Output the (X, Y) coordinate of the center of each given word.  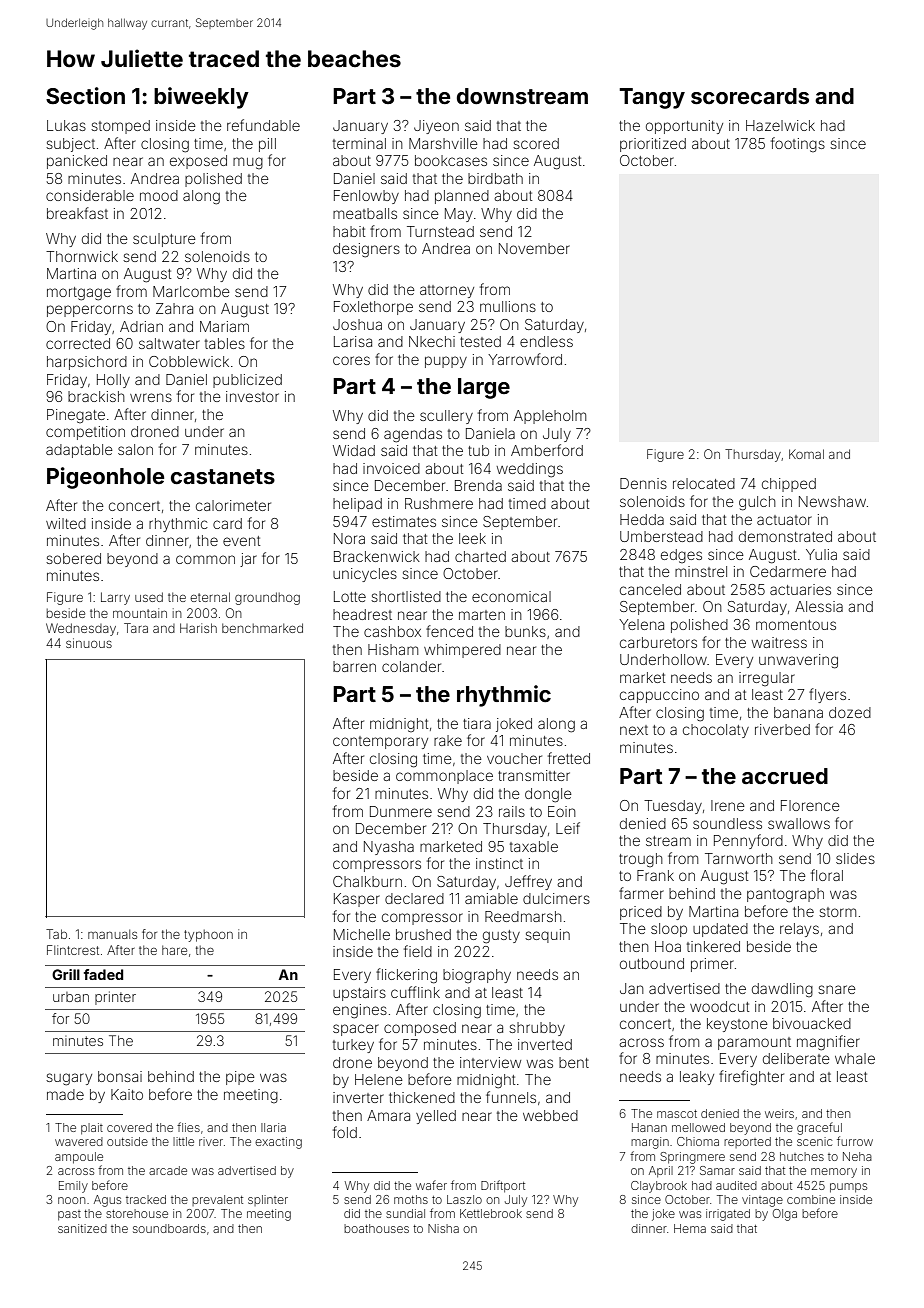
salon (135, 449)
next (634, 730)
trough (641, 860)
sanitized (82, 1228)
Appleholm (550, 417)
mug (248, 163)
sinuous (89, 643)
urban (71, 997)
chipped (789, 485)
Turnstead (440, 231)
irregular (767, 679)
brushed (423, 934)
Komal (806, 454)
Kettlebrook (491, 1213)
